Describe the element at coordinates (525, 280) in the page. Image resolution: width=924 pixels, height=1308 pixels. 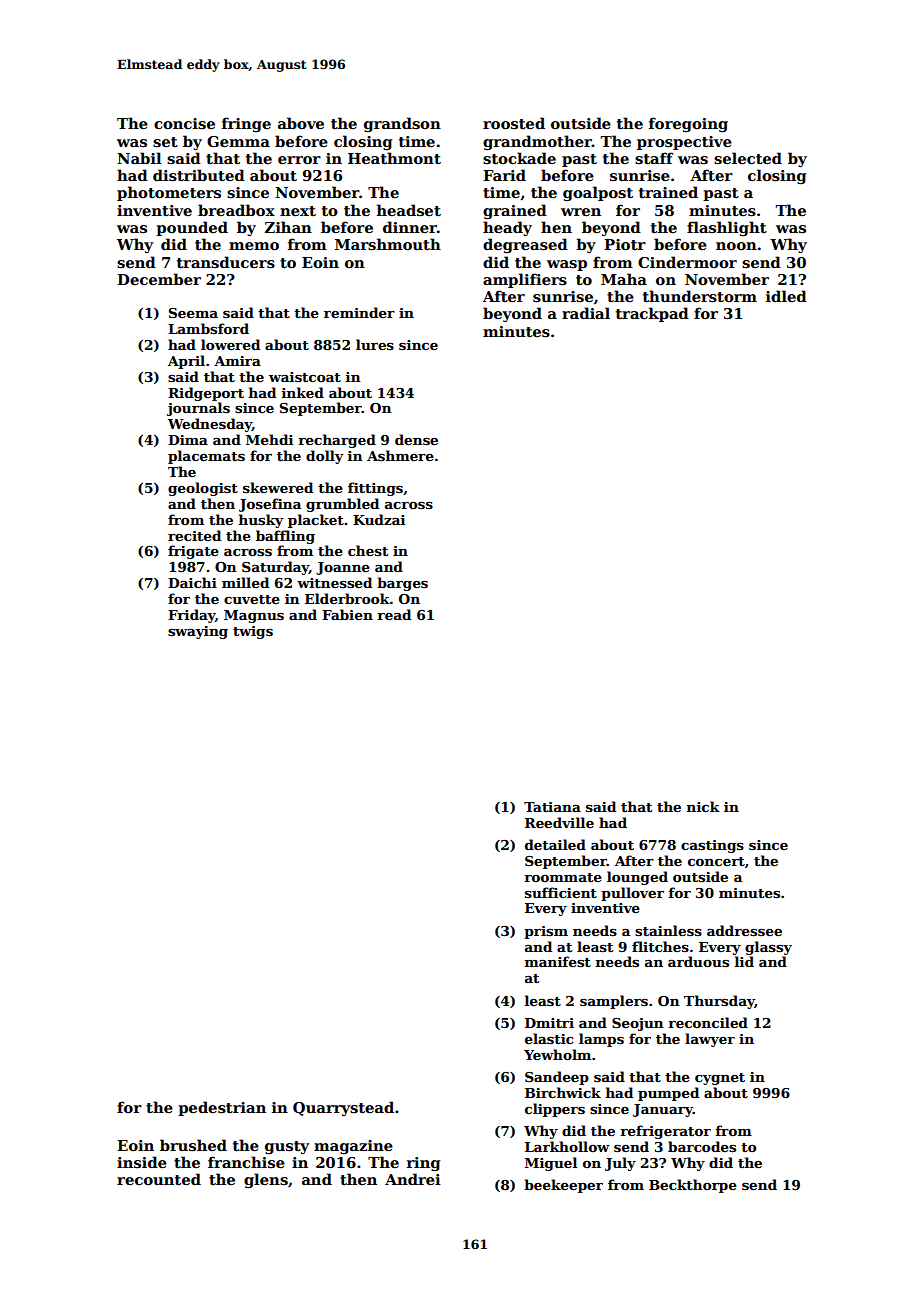
I see `amplifiers` at that location.
